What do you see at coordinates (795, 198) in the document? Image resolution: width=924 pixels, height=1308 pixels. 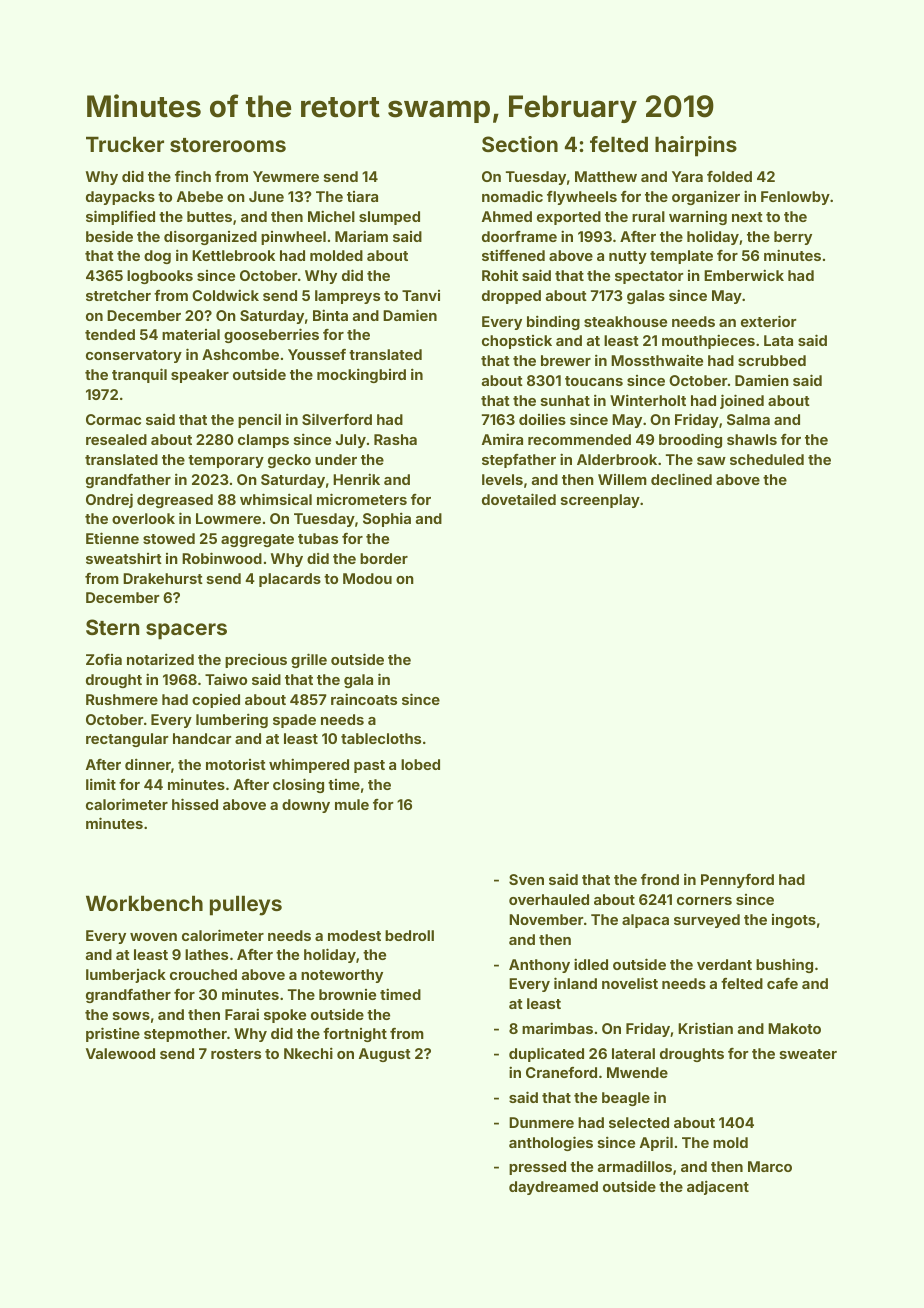 I see `Fenlowby` at bounding box center [795, 198].
